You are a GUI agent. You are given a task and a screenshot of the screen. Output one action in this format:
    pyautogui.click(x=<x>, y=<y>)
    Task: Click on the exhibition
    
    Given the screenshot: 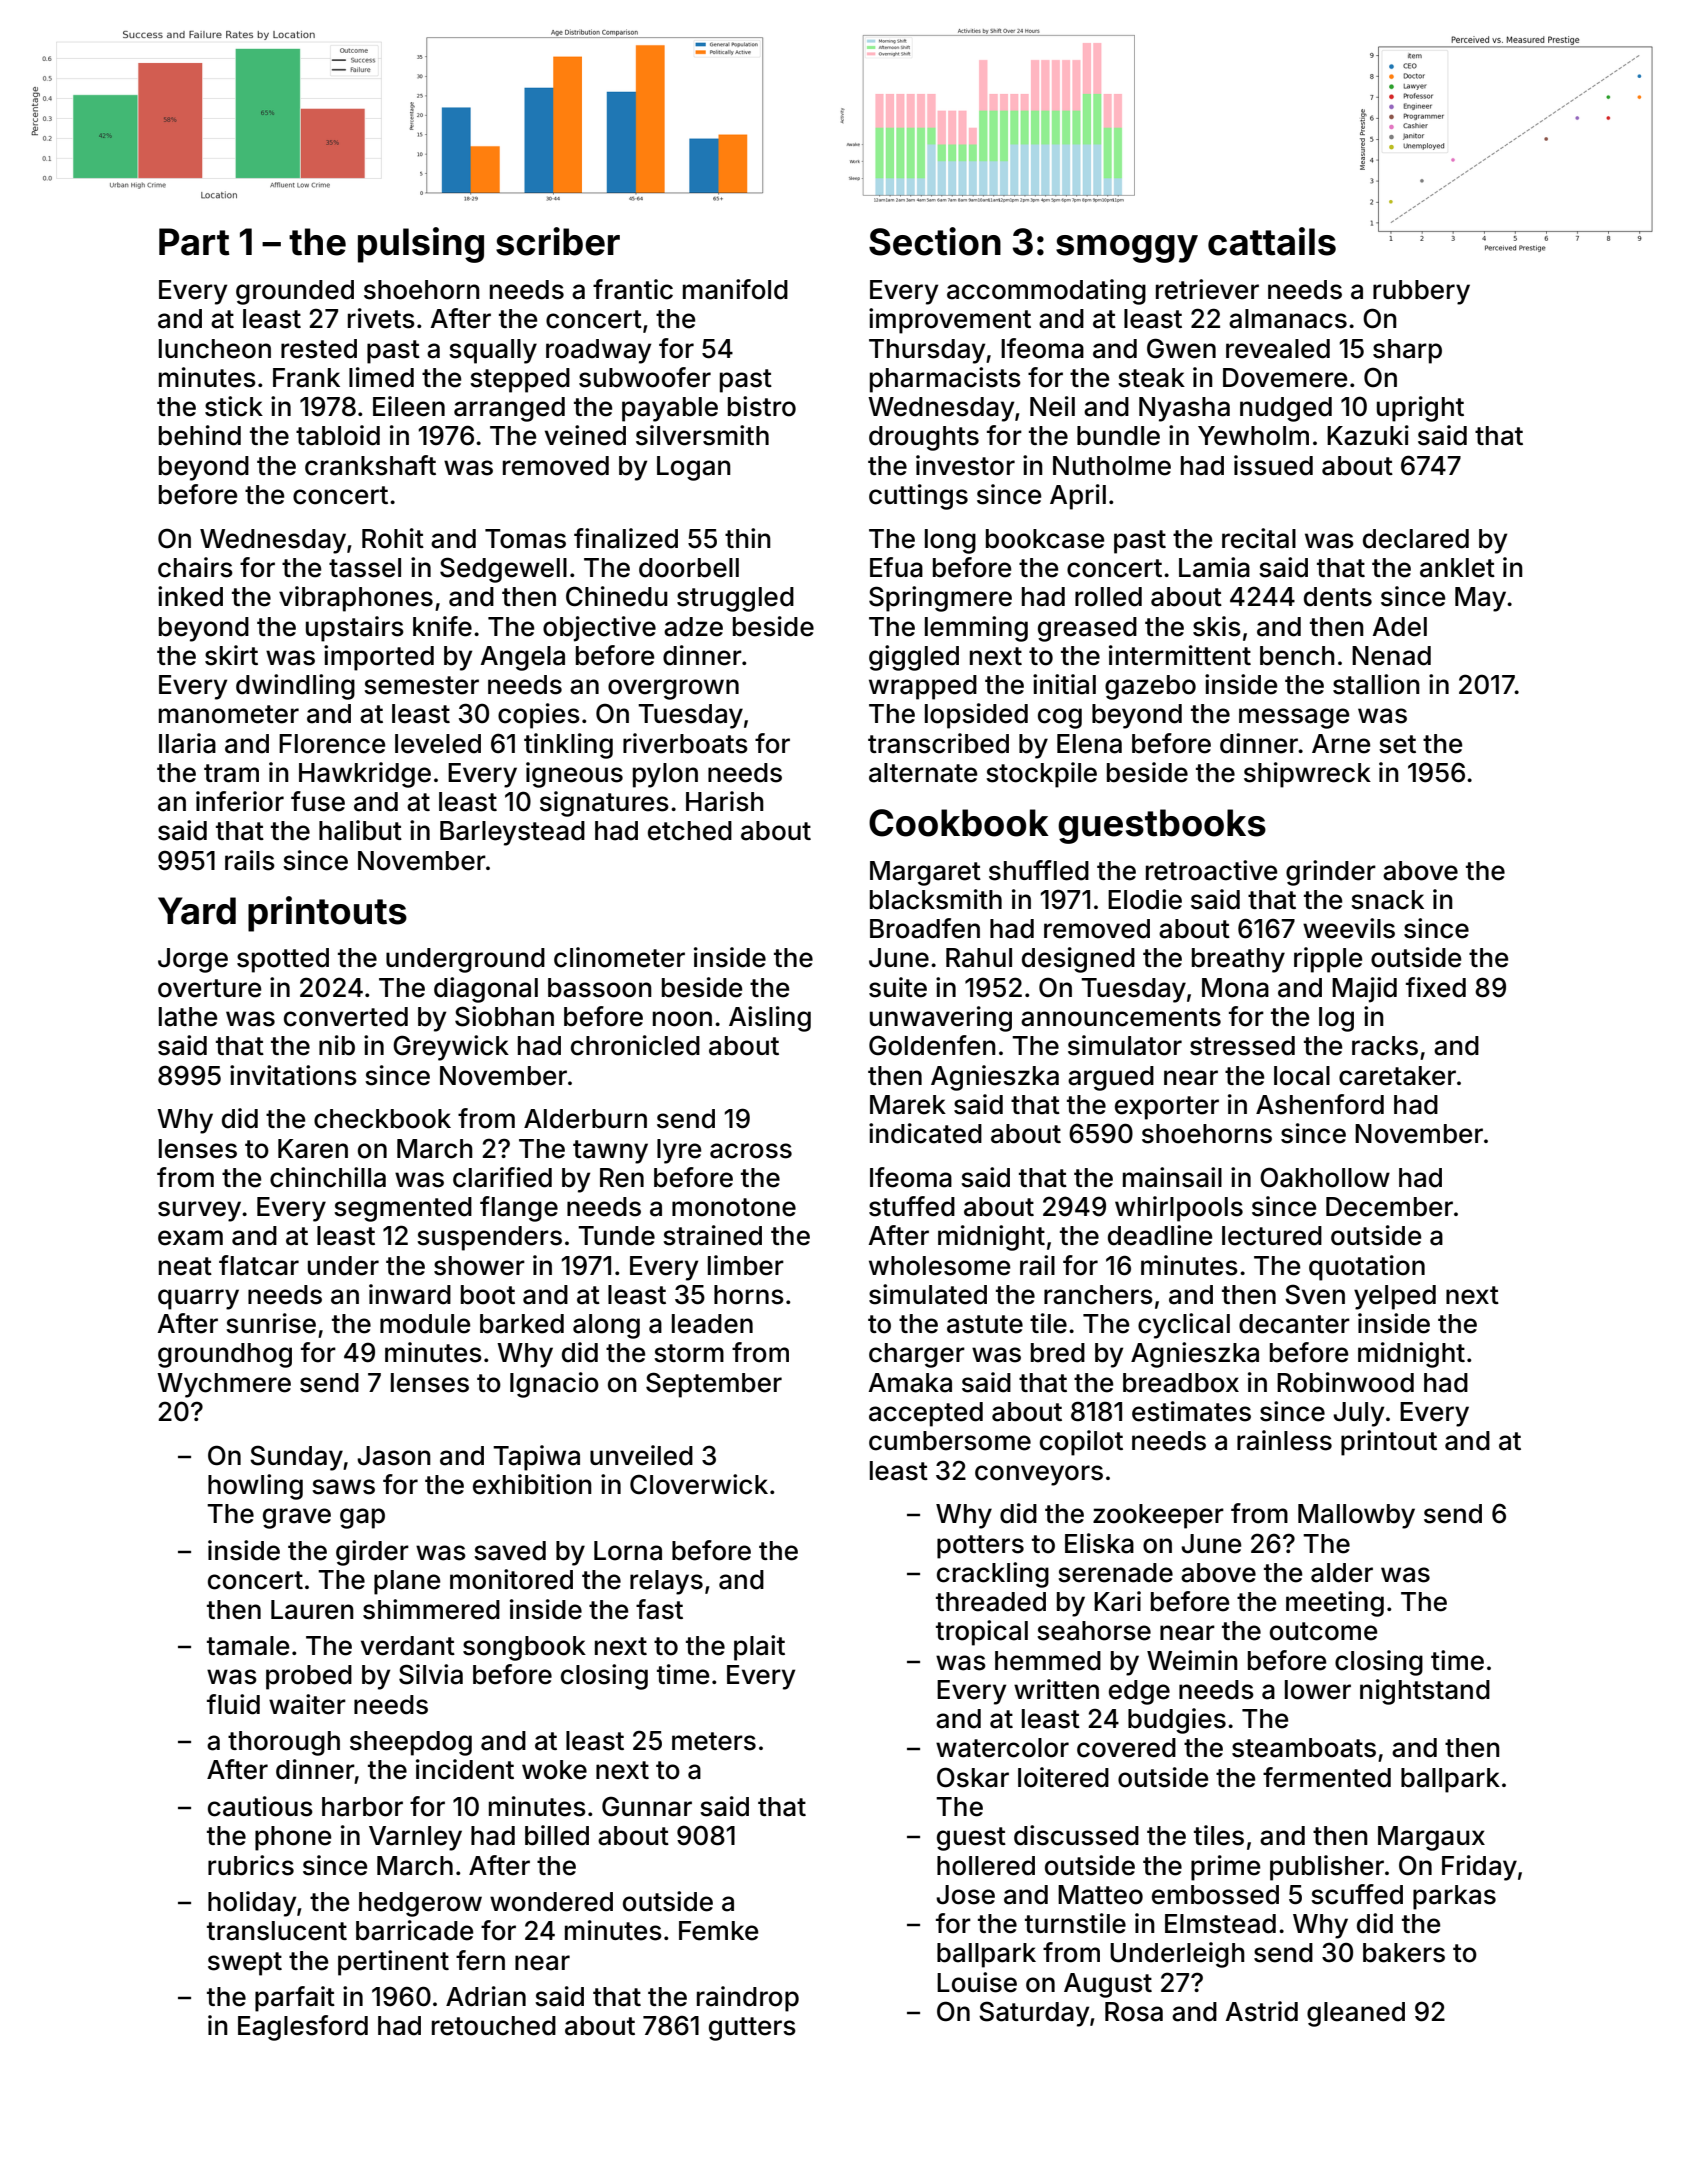 What is the action you would take?
    pyautogui.click(x=532, y=1484)
